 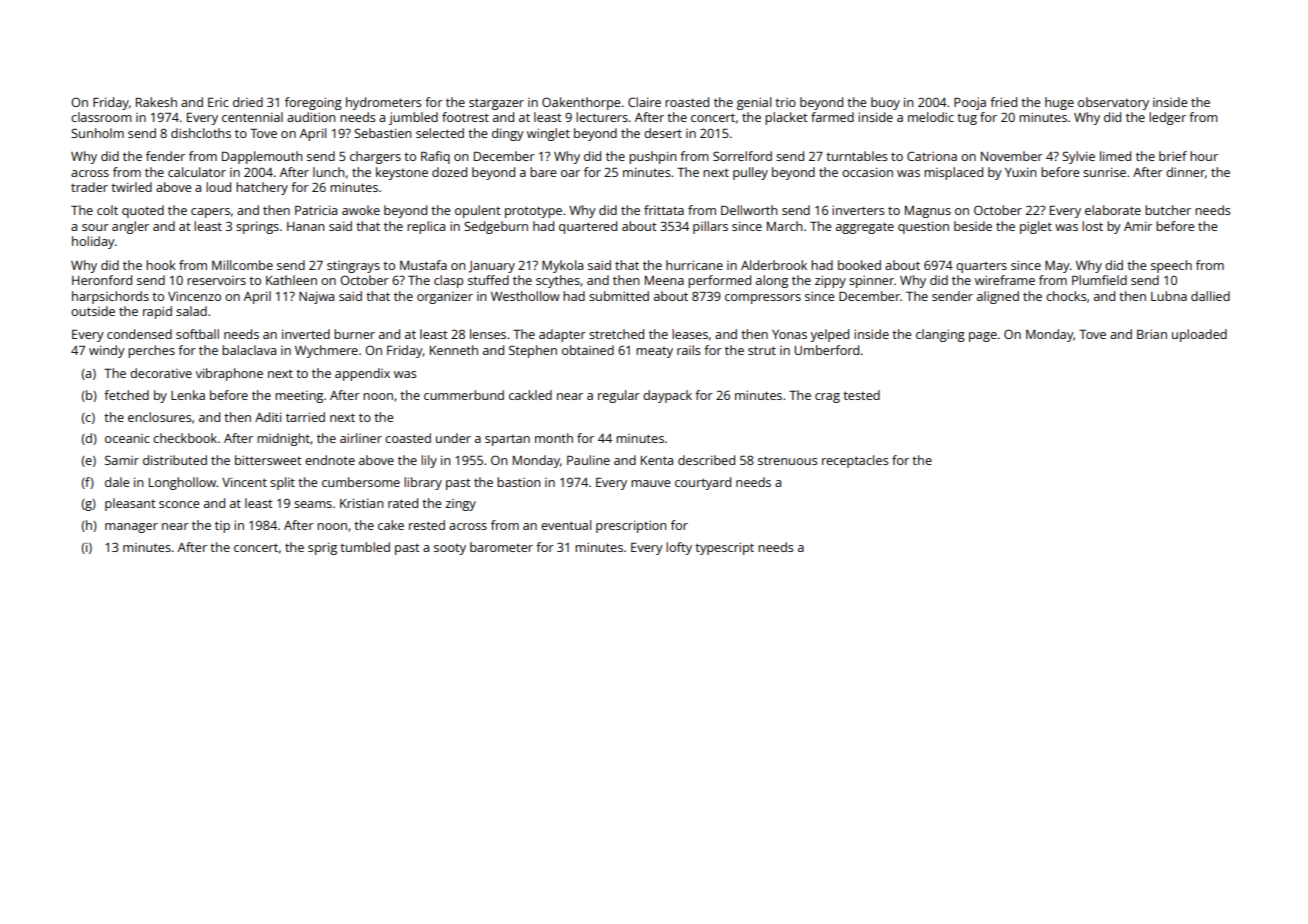 I want to click on oceanic, so click(x=127, y=438).
